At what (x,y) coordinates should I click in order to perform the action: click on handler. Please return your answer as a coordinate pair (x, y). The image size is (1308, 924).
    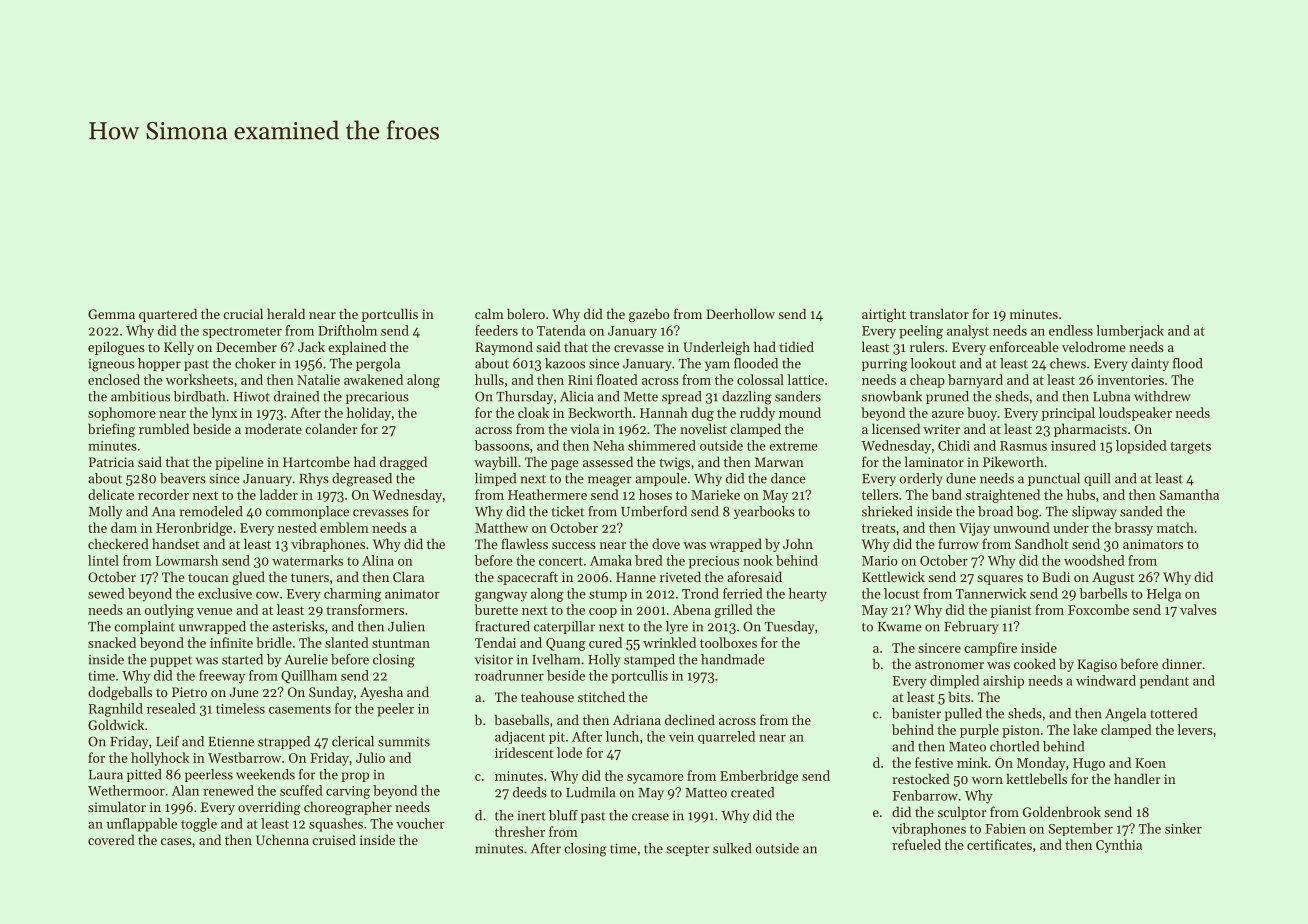
    Looking at the image, I should click on (1137, 778).
